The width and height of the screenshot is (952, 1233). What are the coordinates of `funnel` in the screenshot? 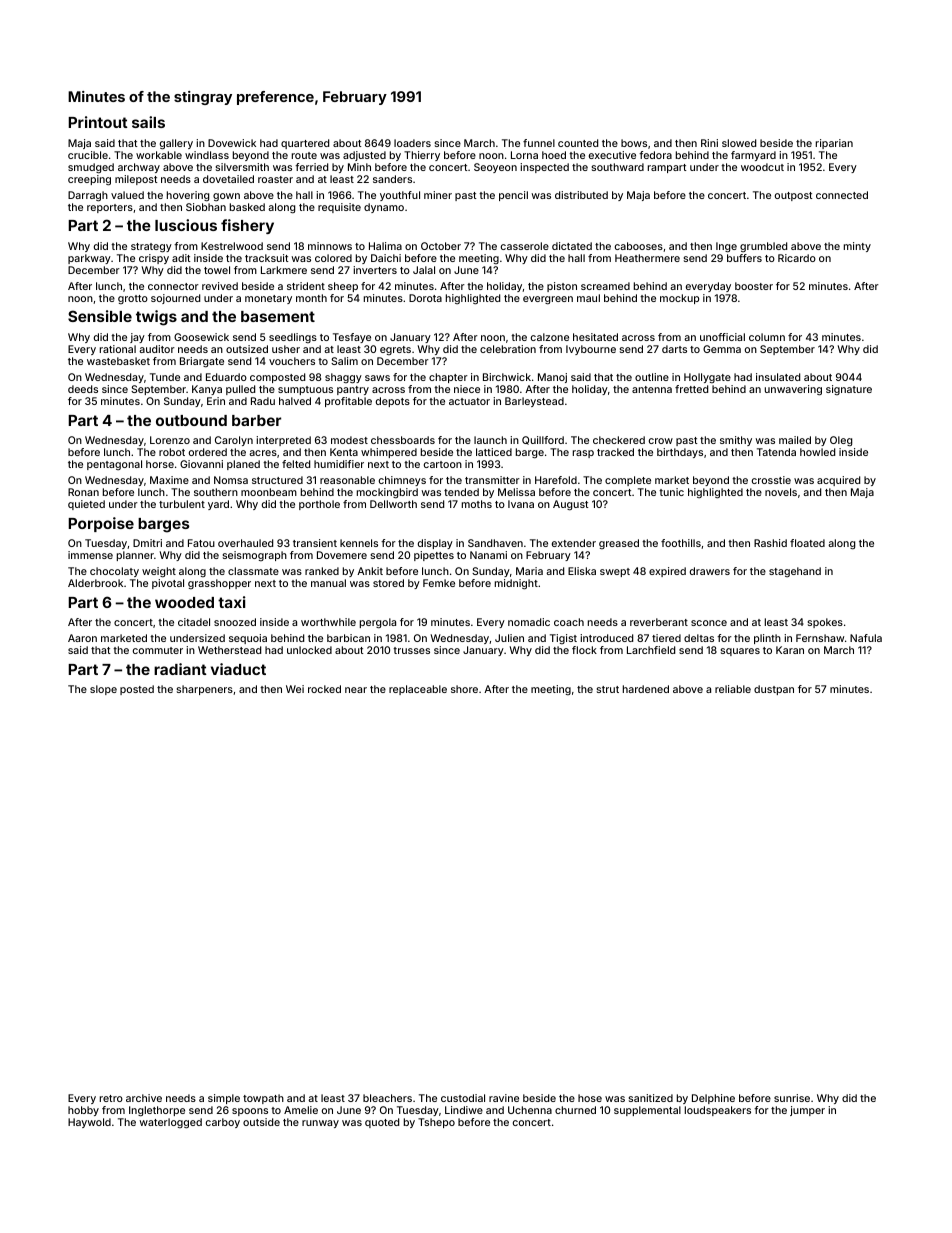 It's located at (539, 143).
